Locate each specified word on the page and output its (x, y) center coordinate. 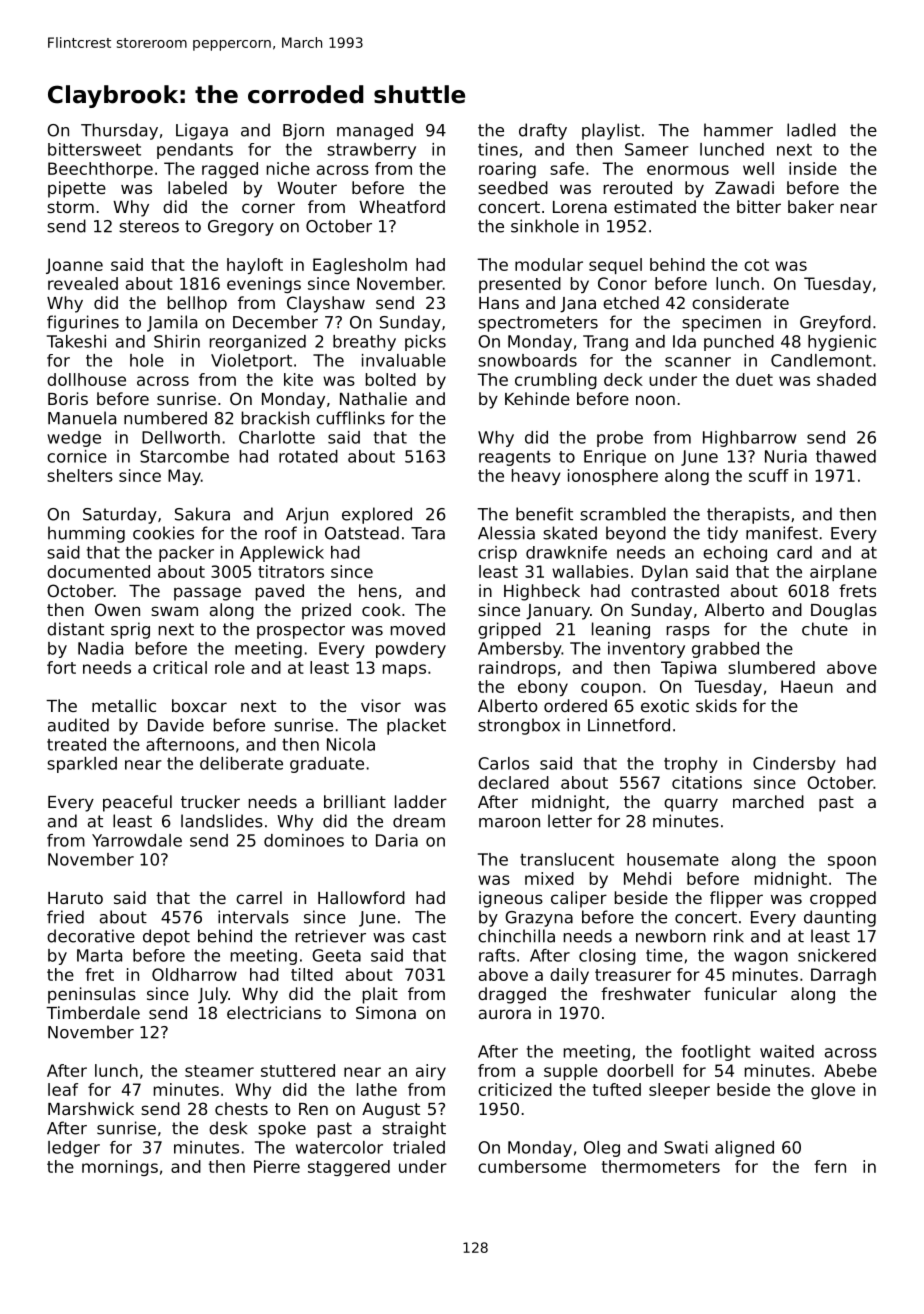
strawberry (371, 151)
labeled (197, 187)
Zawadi (744, 187)
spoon (852, 862)
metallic (124, 705)
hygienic (842, 343)
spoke (282, 1129)
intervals (253, 917)
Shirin (177, 341)
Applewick (282, 554)
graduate (327, 765)
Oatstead (362, 533)
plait (380, 995)
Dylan (665, 573)
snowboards (527, 360)
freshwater (646, 993)
